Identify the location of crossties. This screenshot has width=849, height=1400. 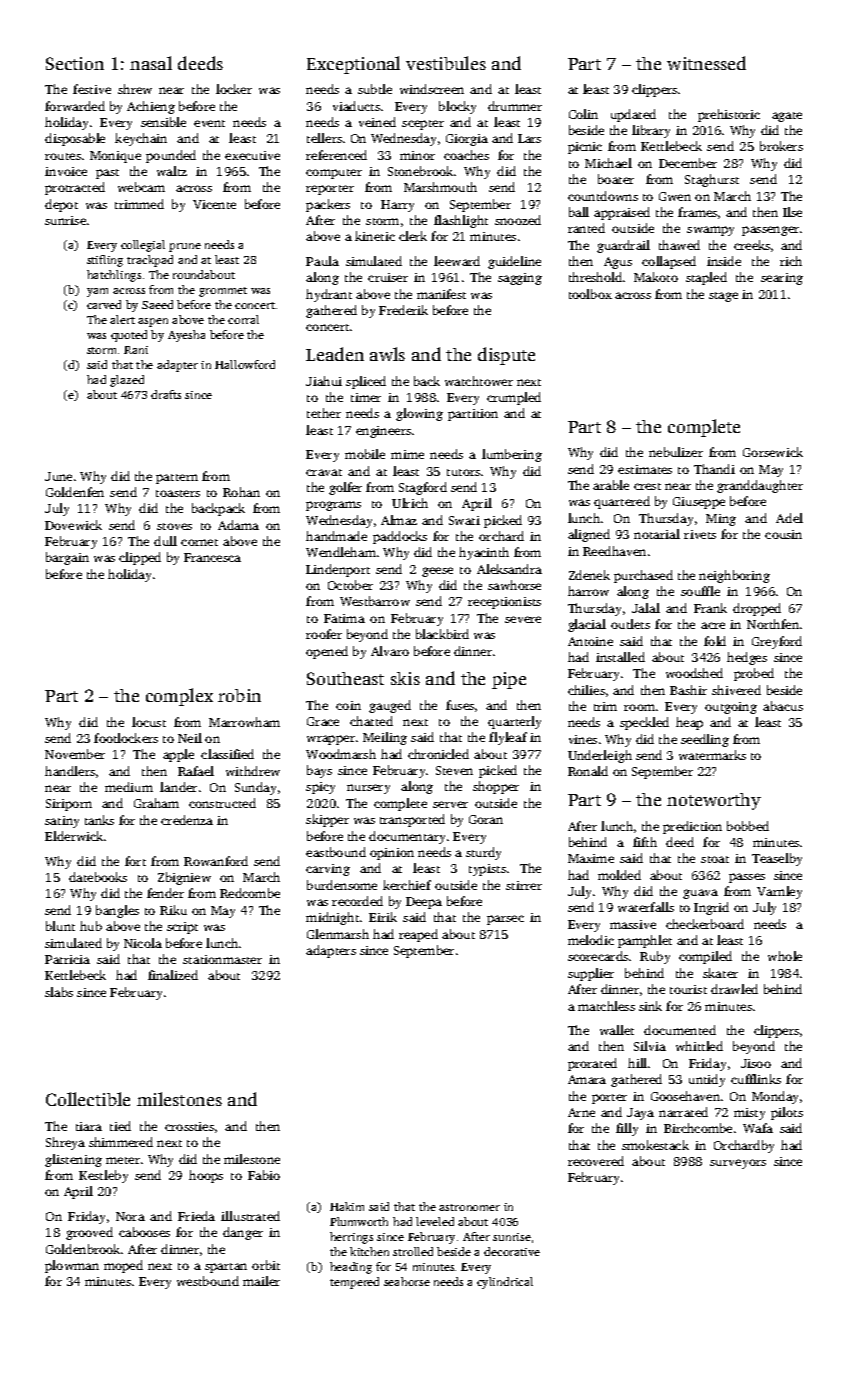
(189, 1126).
